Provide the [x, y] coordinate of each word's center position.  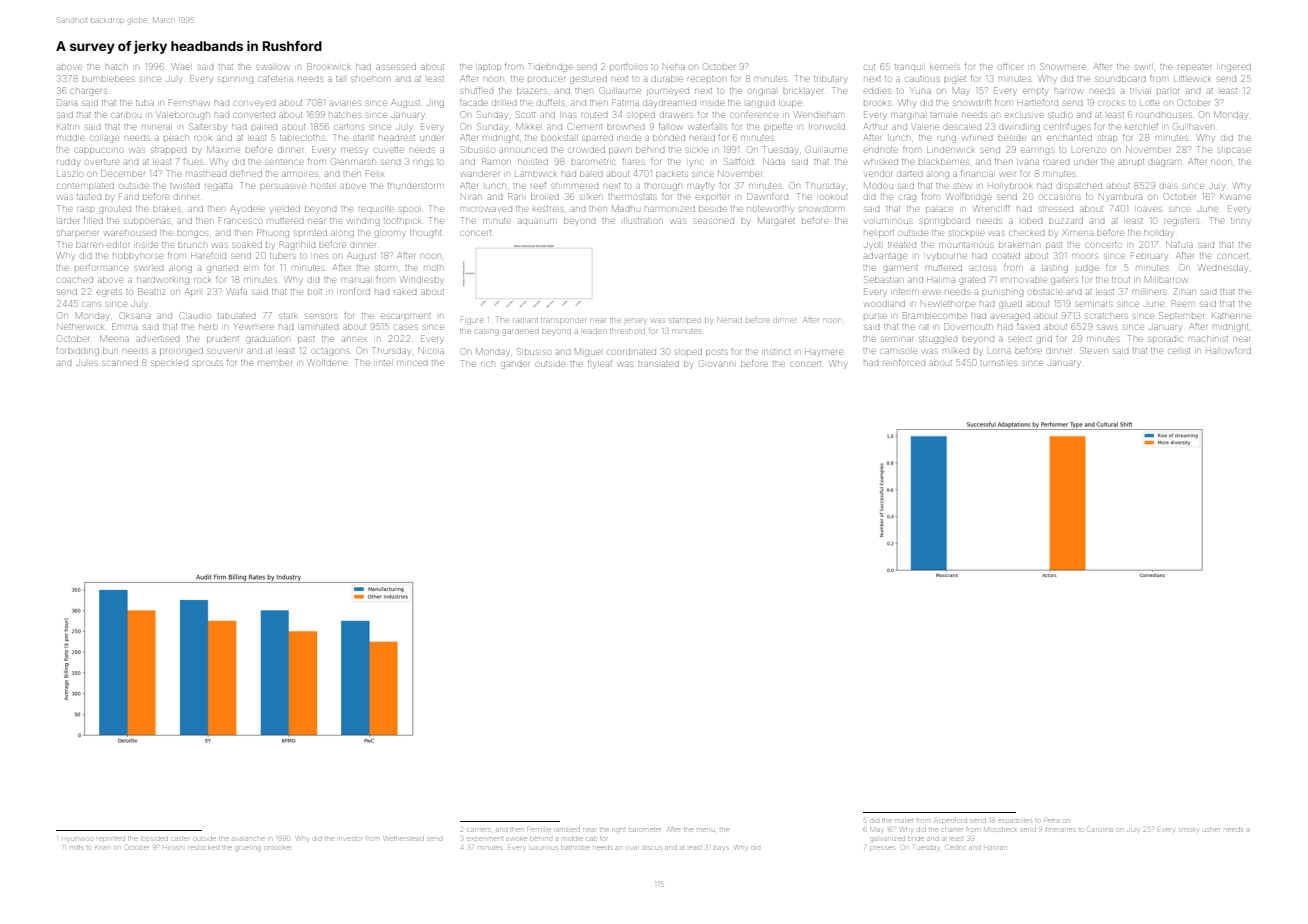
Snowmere [1063, 66]
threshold [627, 331]
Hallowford [1228, 351]
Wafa [237, 291]
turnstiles [998, 363]
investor [350, 839]
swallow [272, 67]
